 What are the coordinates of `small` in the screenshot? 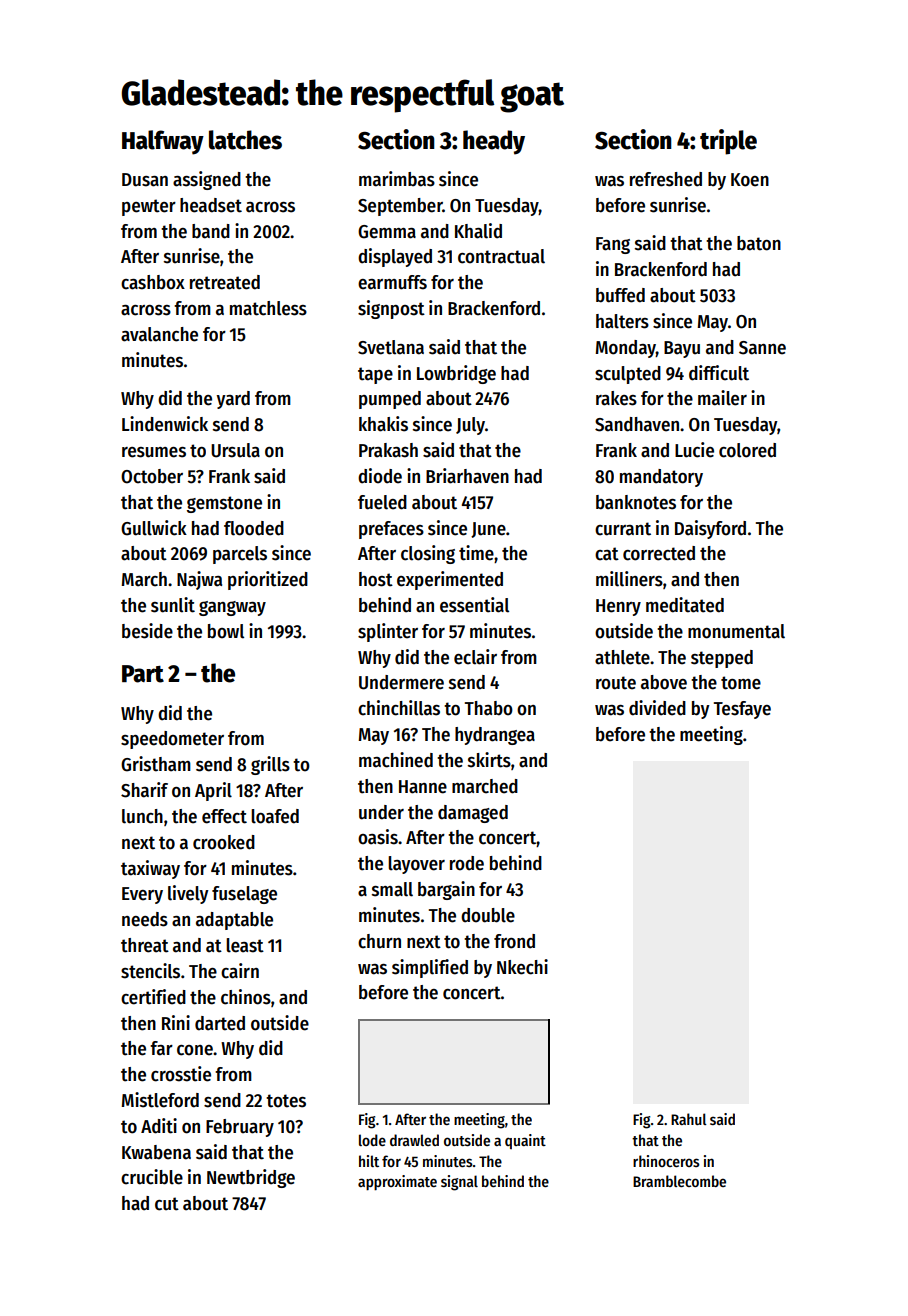 It's located at (392, 889).
